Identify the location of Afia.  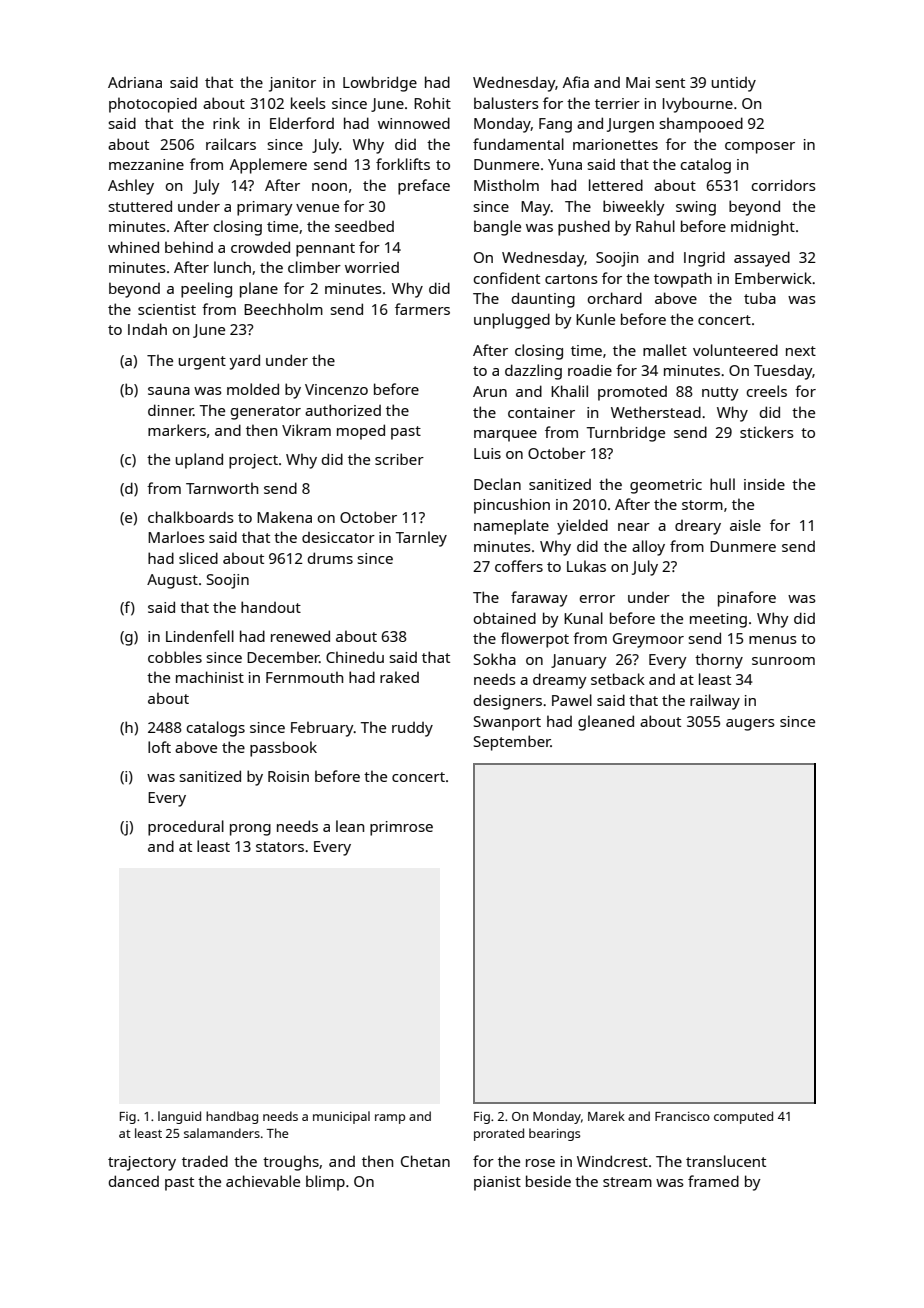
(576, 82).
